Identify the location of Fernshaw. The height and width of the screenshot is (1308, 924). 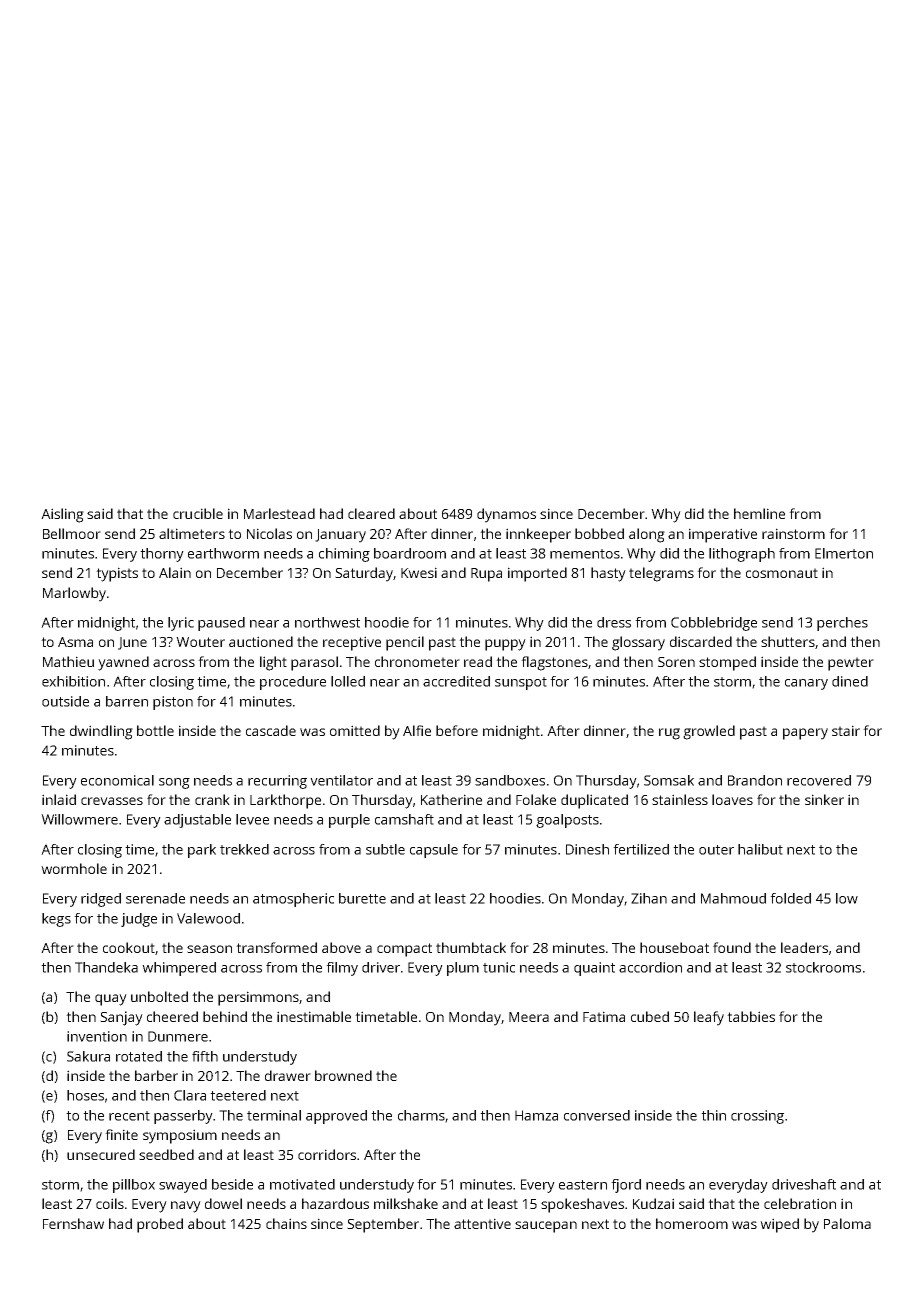
(73, 1223).
